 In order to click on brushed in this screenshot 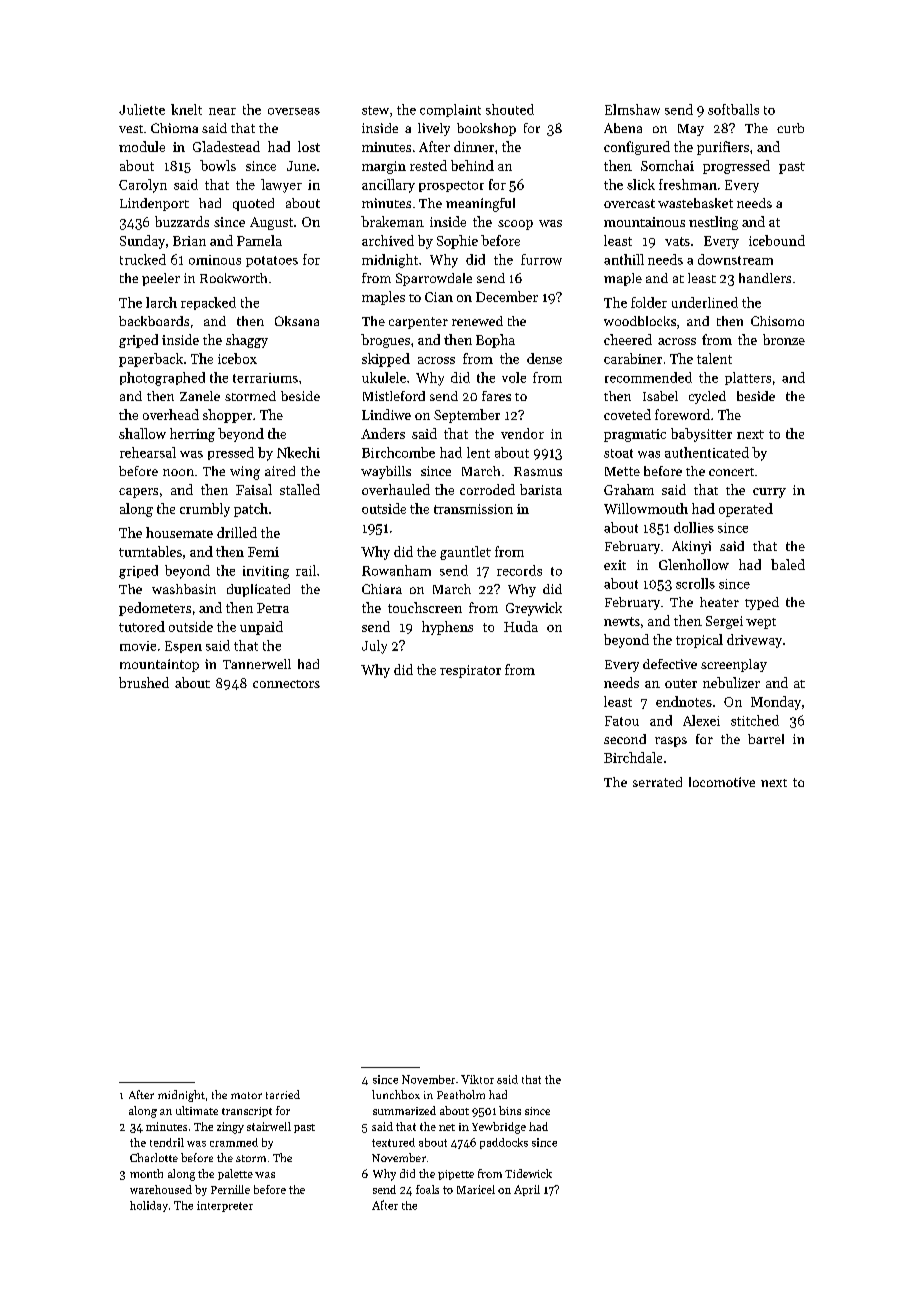, I will do `click(144, 682)`.
